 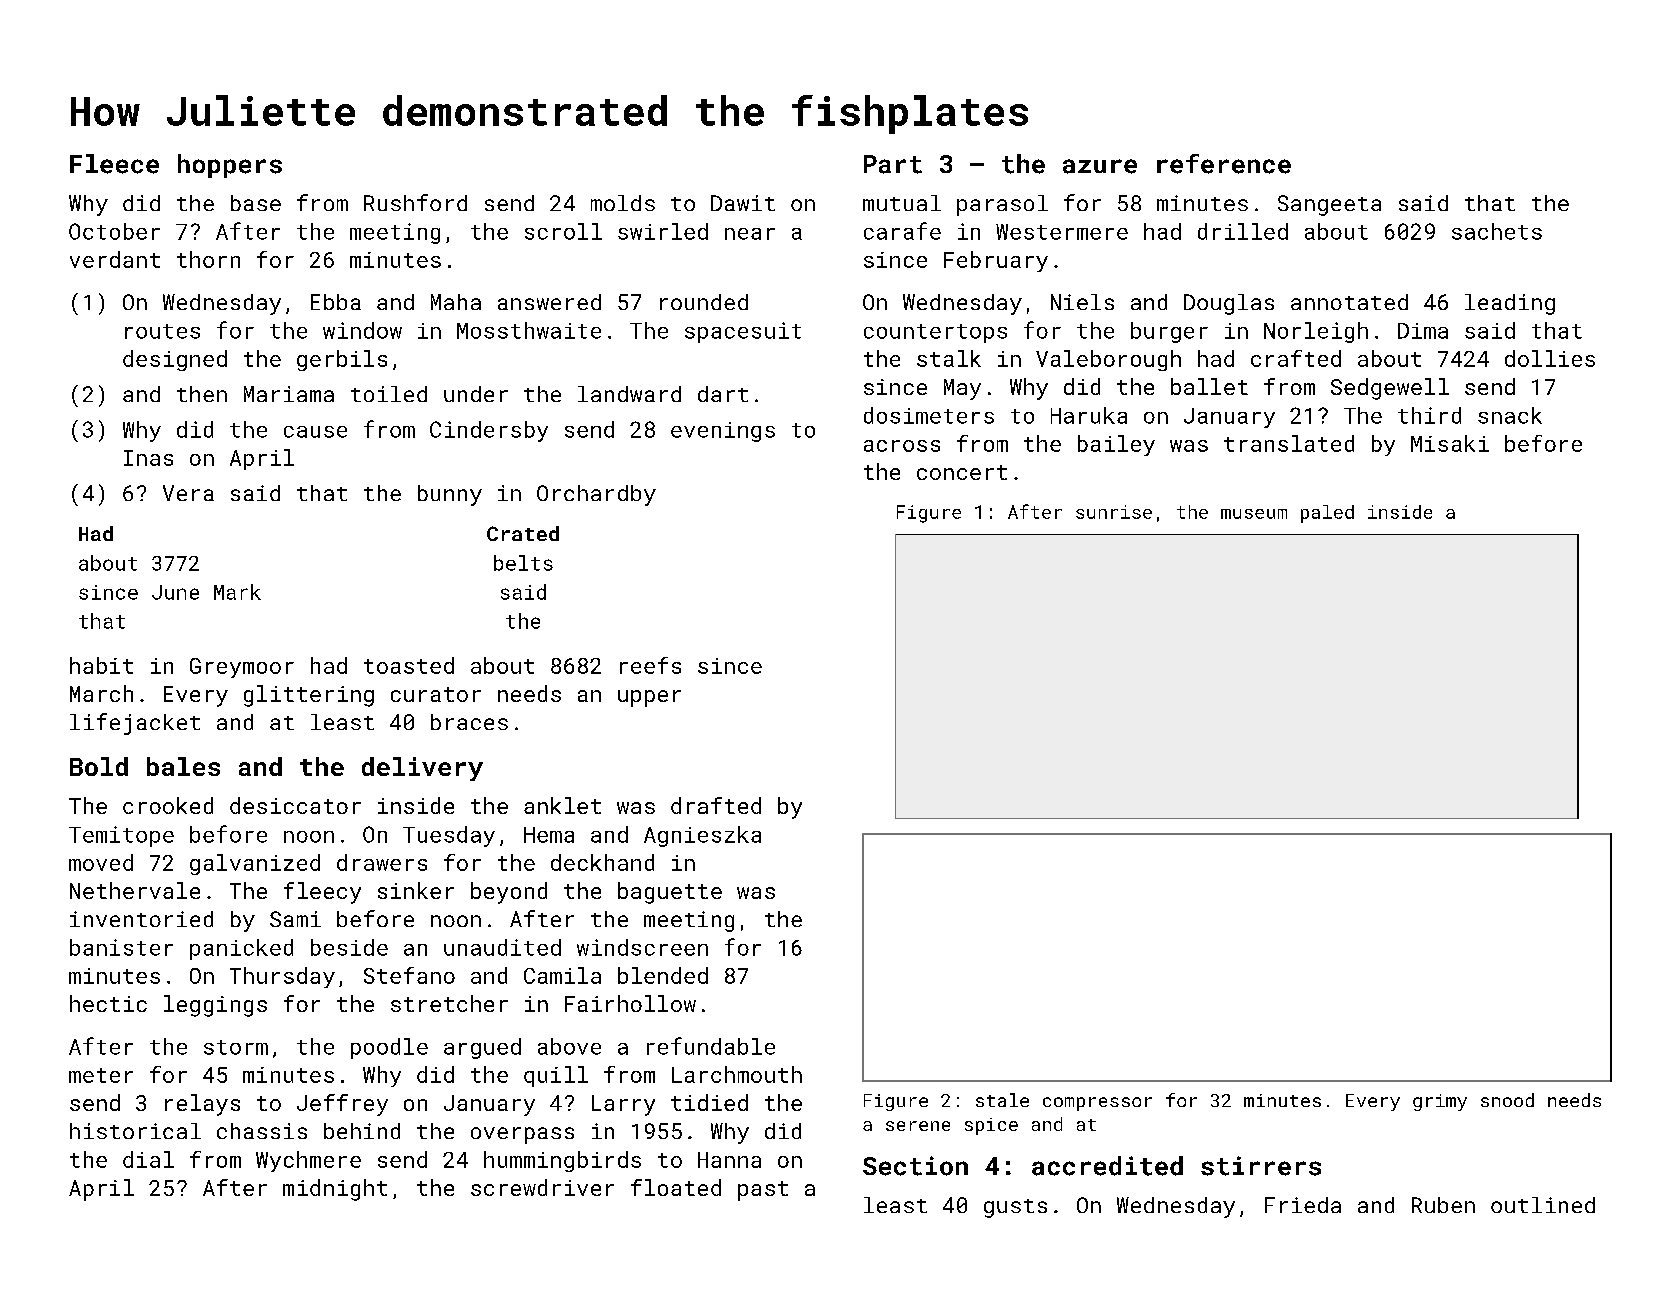 I want to click on museum, so click(x=1254, y=514).
